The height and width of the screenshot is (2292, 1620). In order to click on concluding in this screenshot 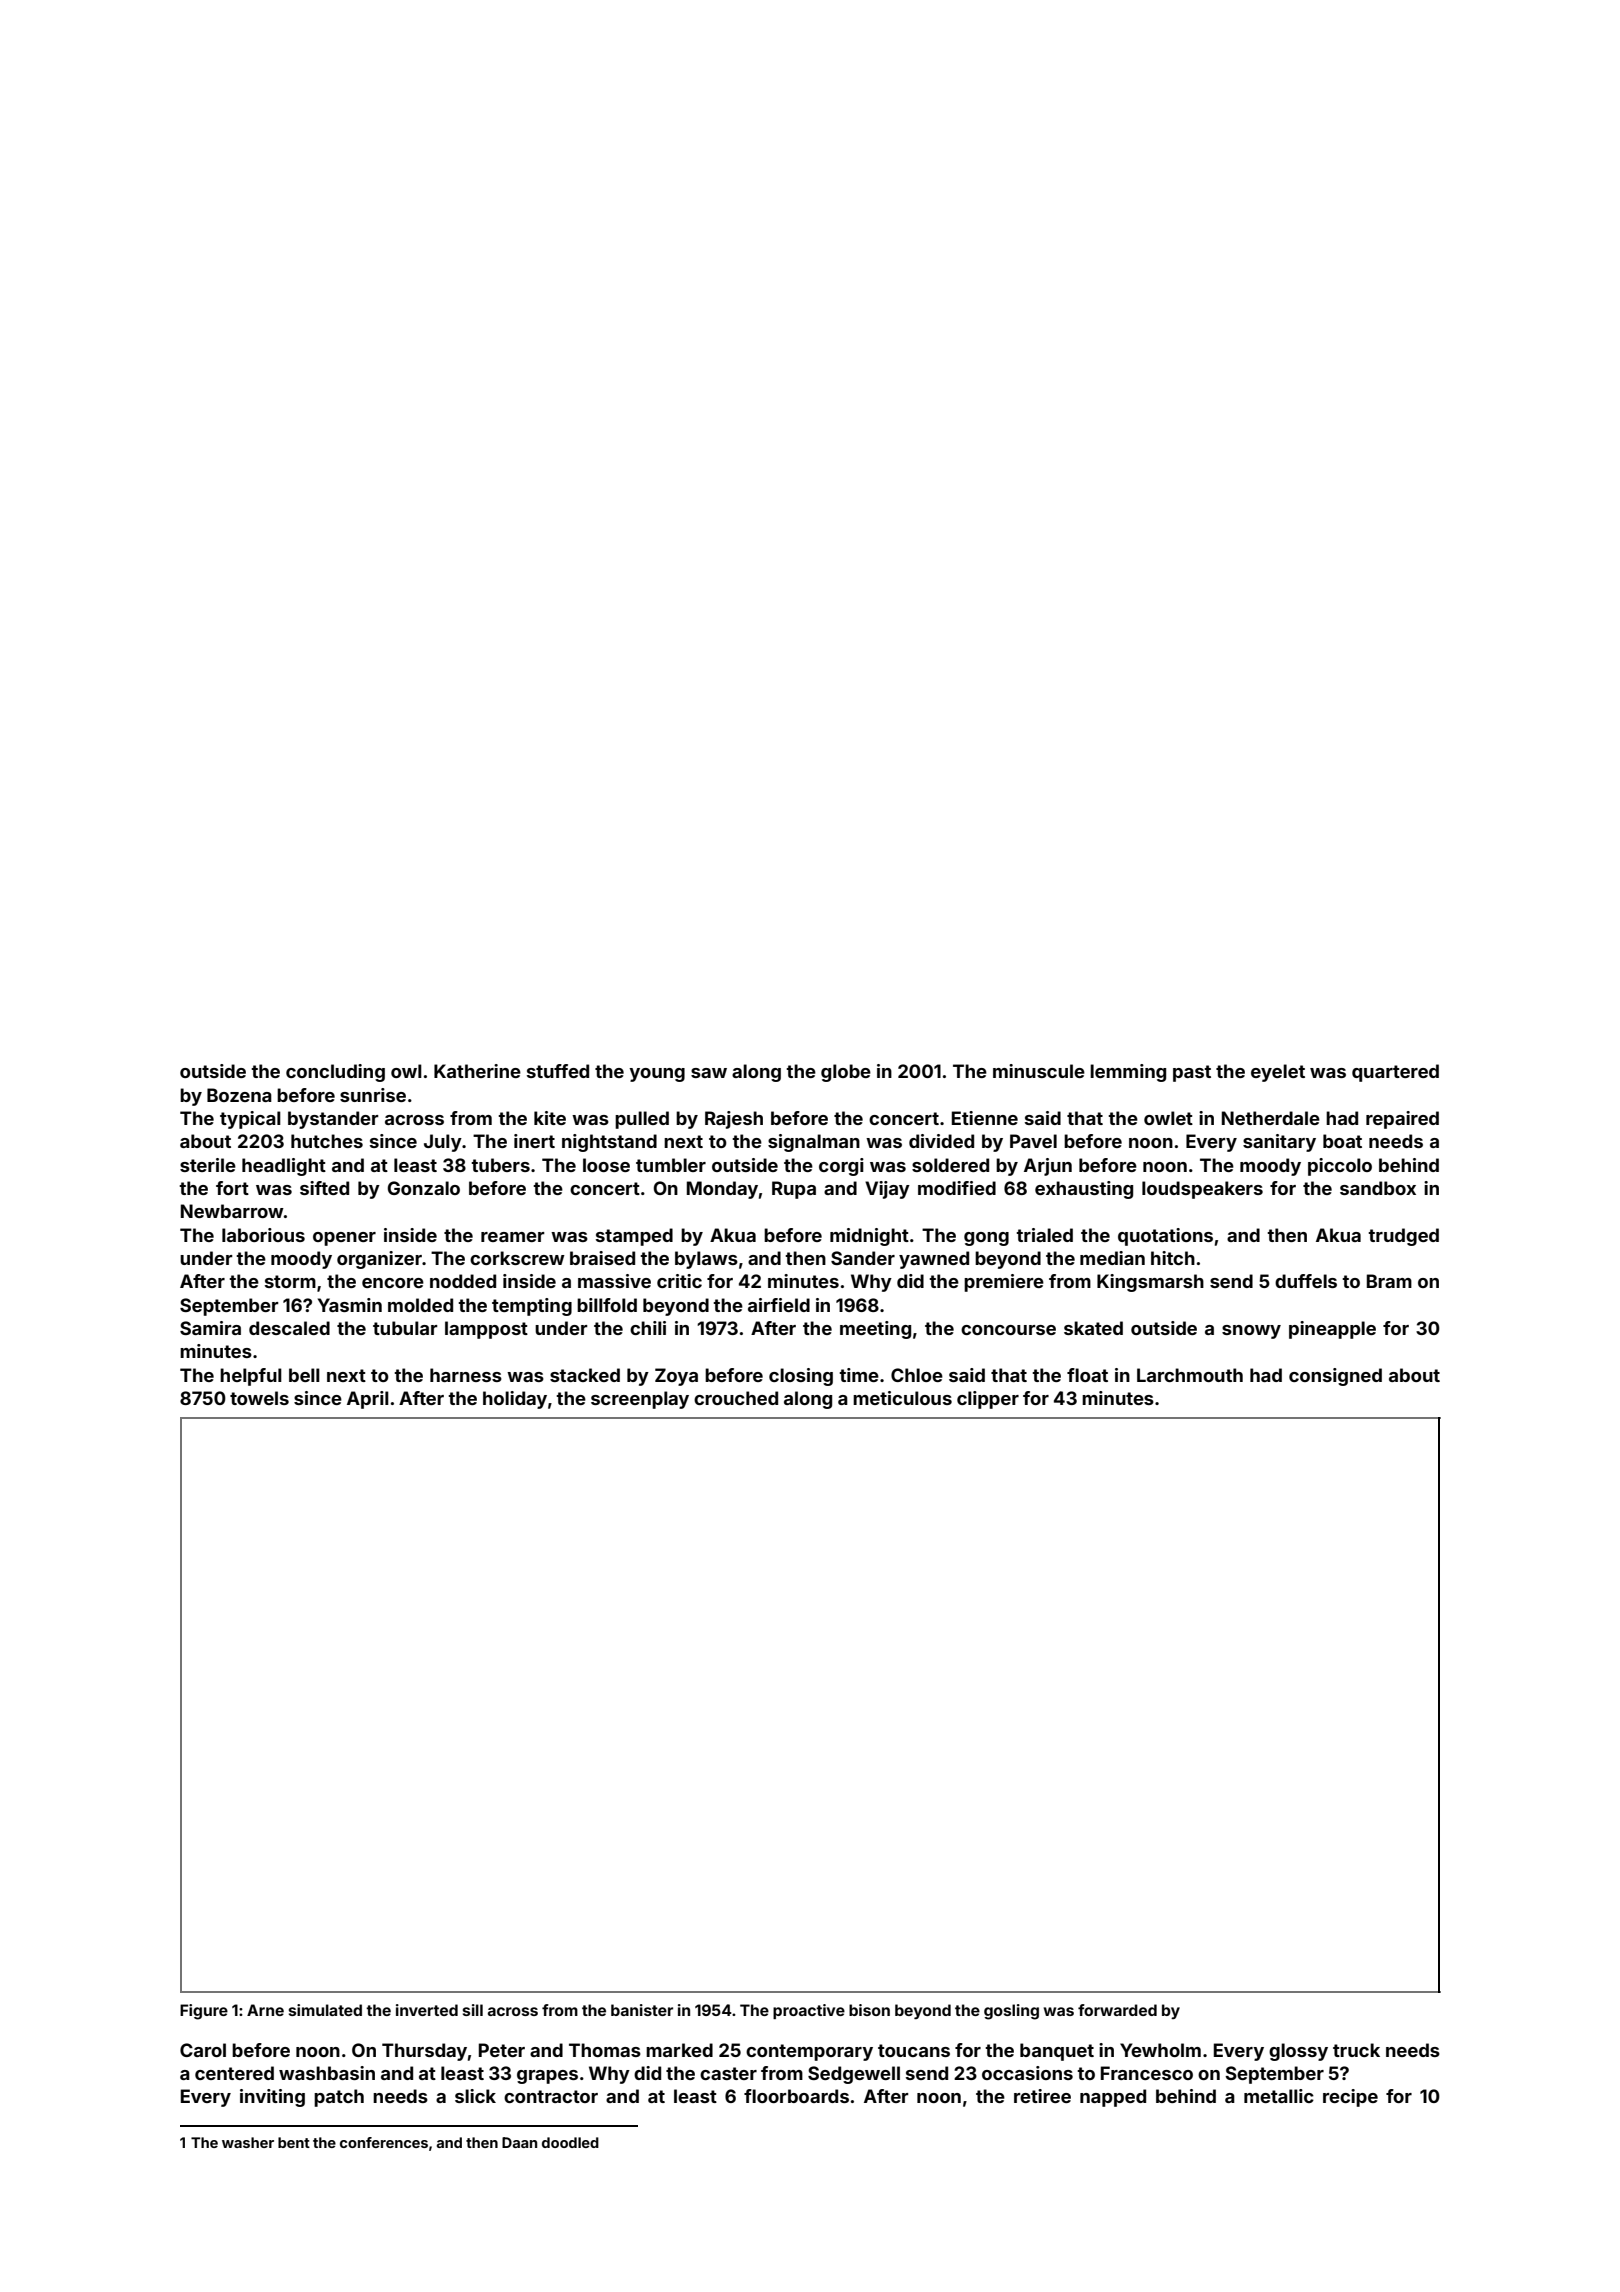, I will do `click(335, 1073)`.
